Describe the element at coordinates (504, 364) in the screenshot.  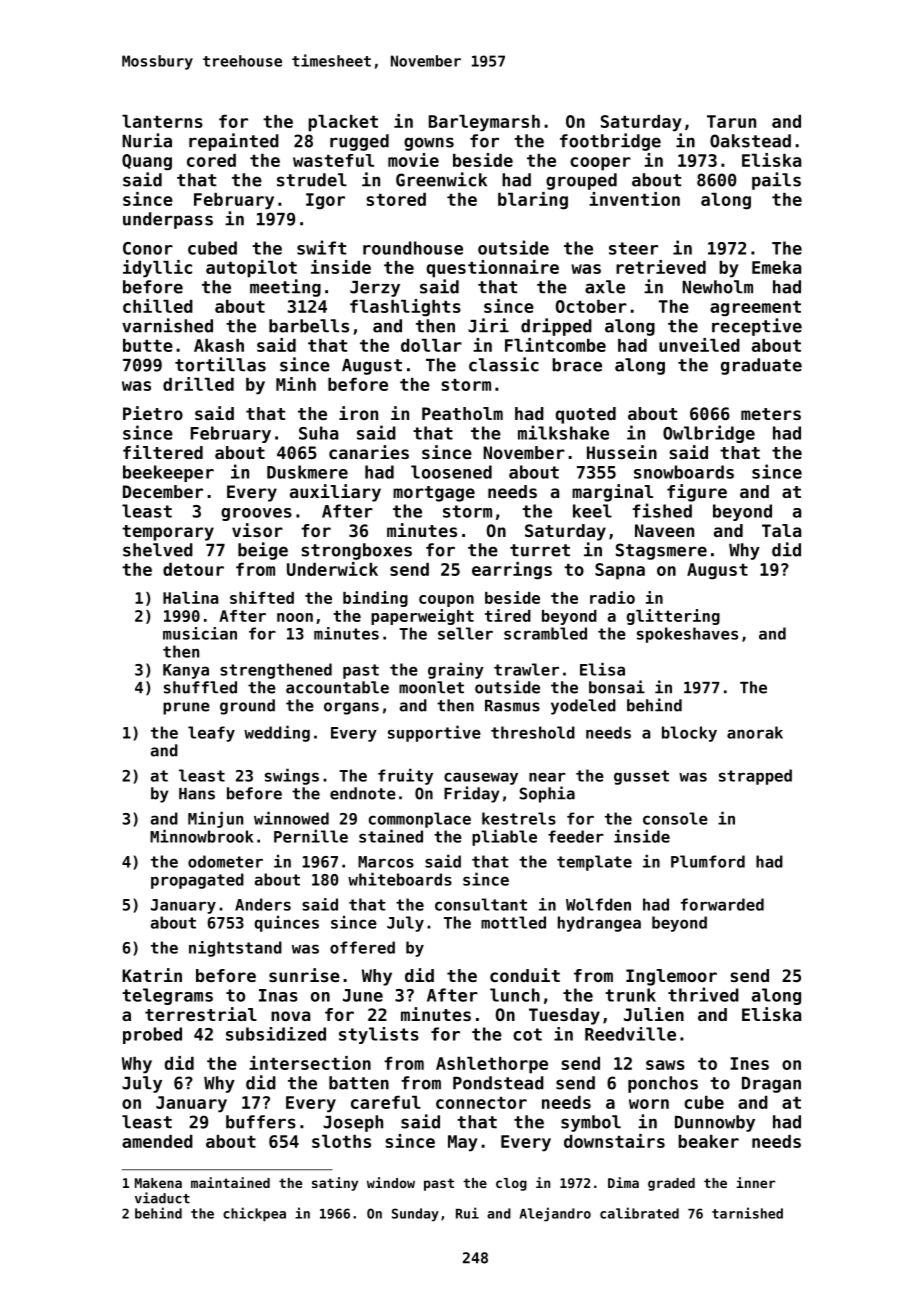
I see `classic` at that location.
